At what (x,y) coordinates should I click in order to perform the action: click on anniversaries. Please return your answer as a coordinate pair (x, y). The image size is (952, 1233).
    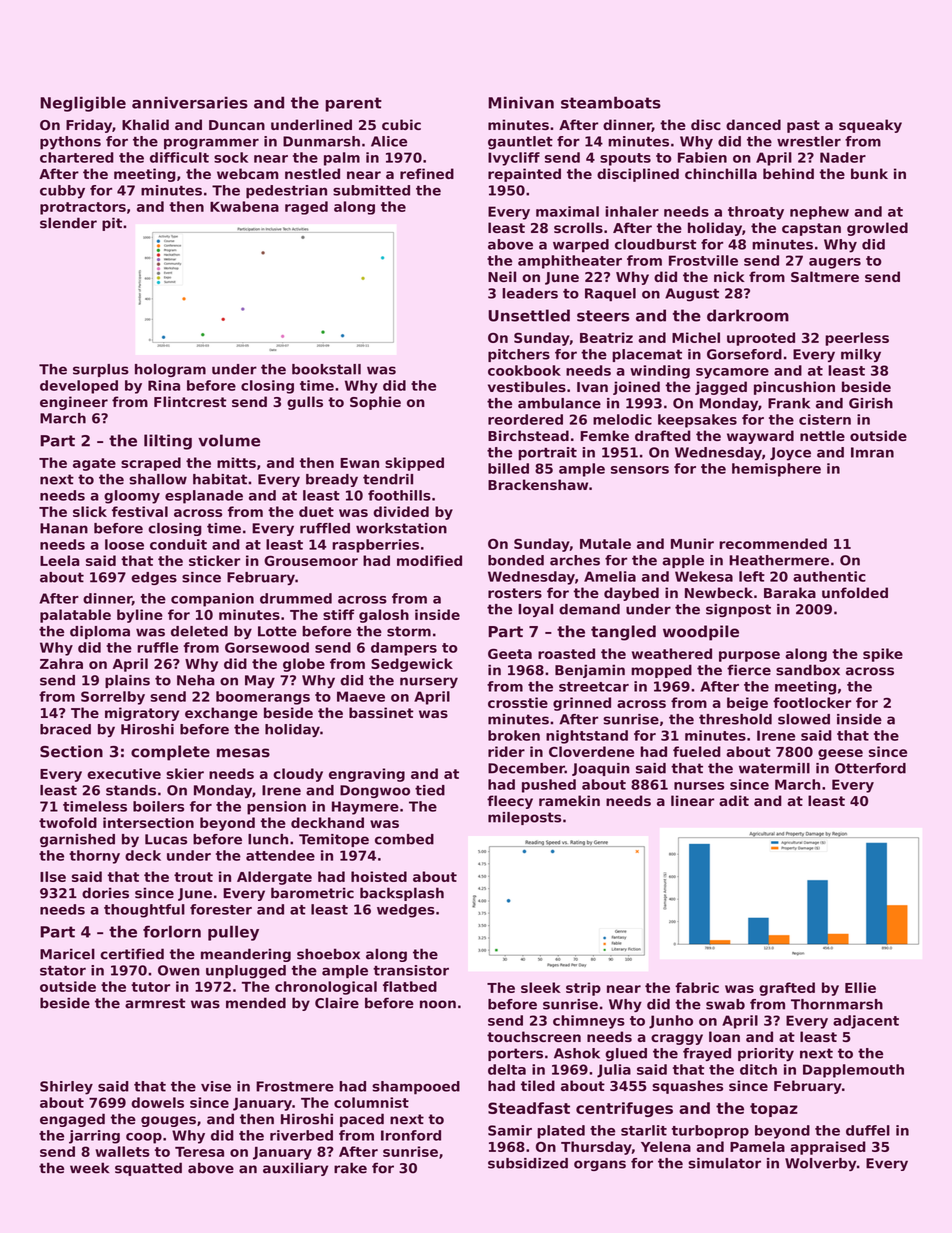
    Looking at the image, I should click on (190, 102).
